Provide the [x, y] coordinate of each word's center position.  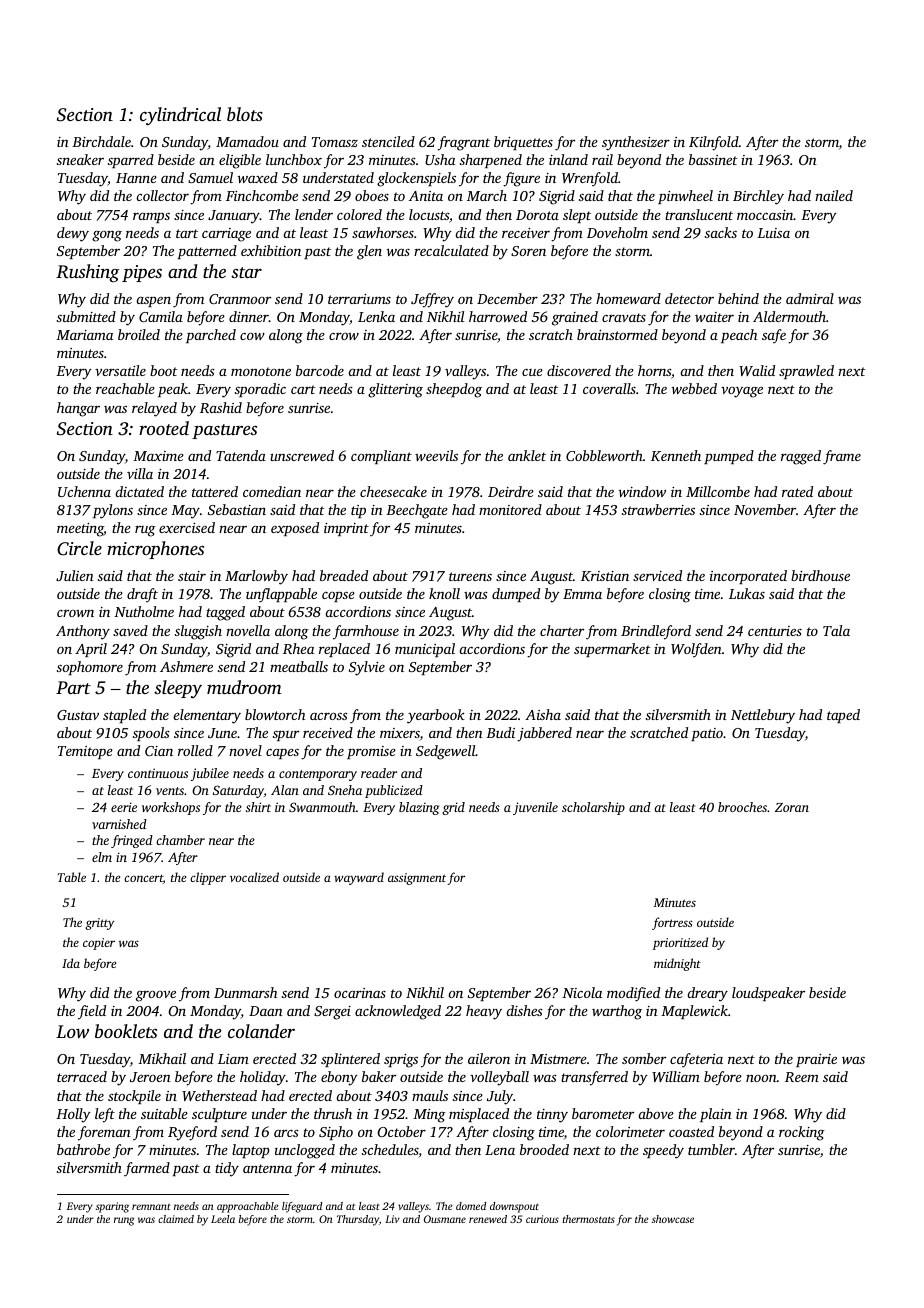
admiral [810, 298]
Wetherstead [219, 1095]
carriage [226, 235]
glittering [395, 390]
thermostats [589, 1219]
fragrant [463, 143]
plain [716, 1115]
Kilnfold [714, 143]
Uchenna [84, 491]
